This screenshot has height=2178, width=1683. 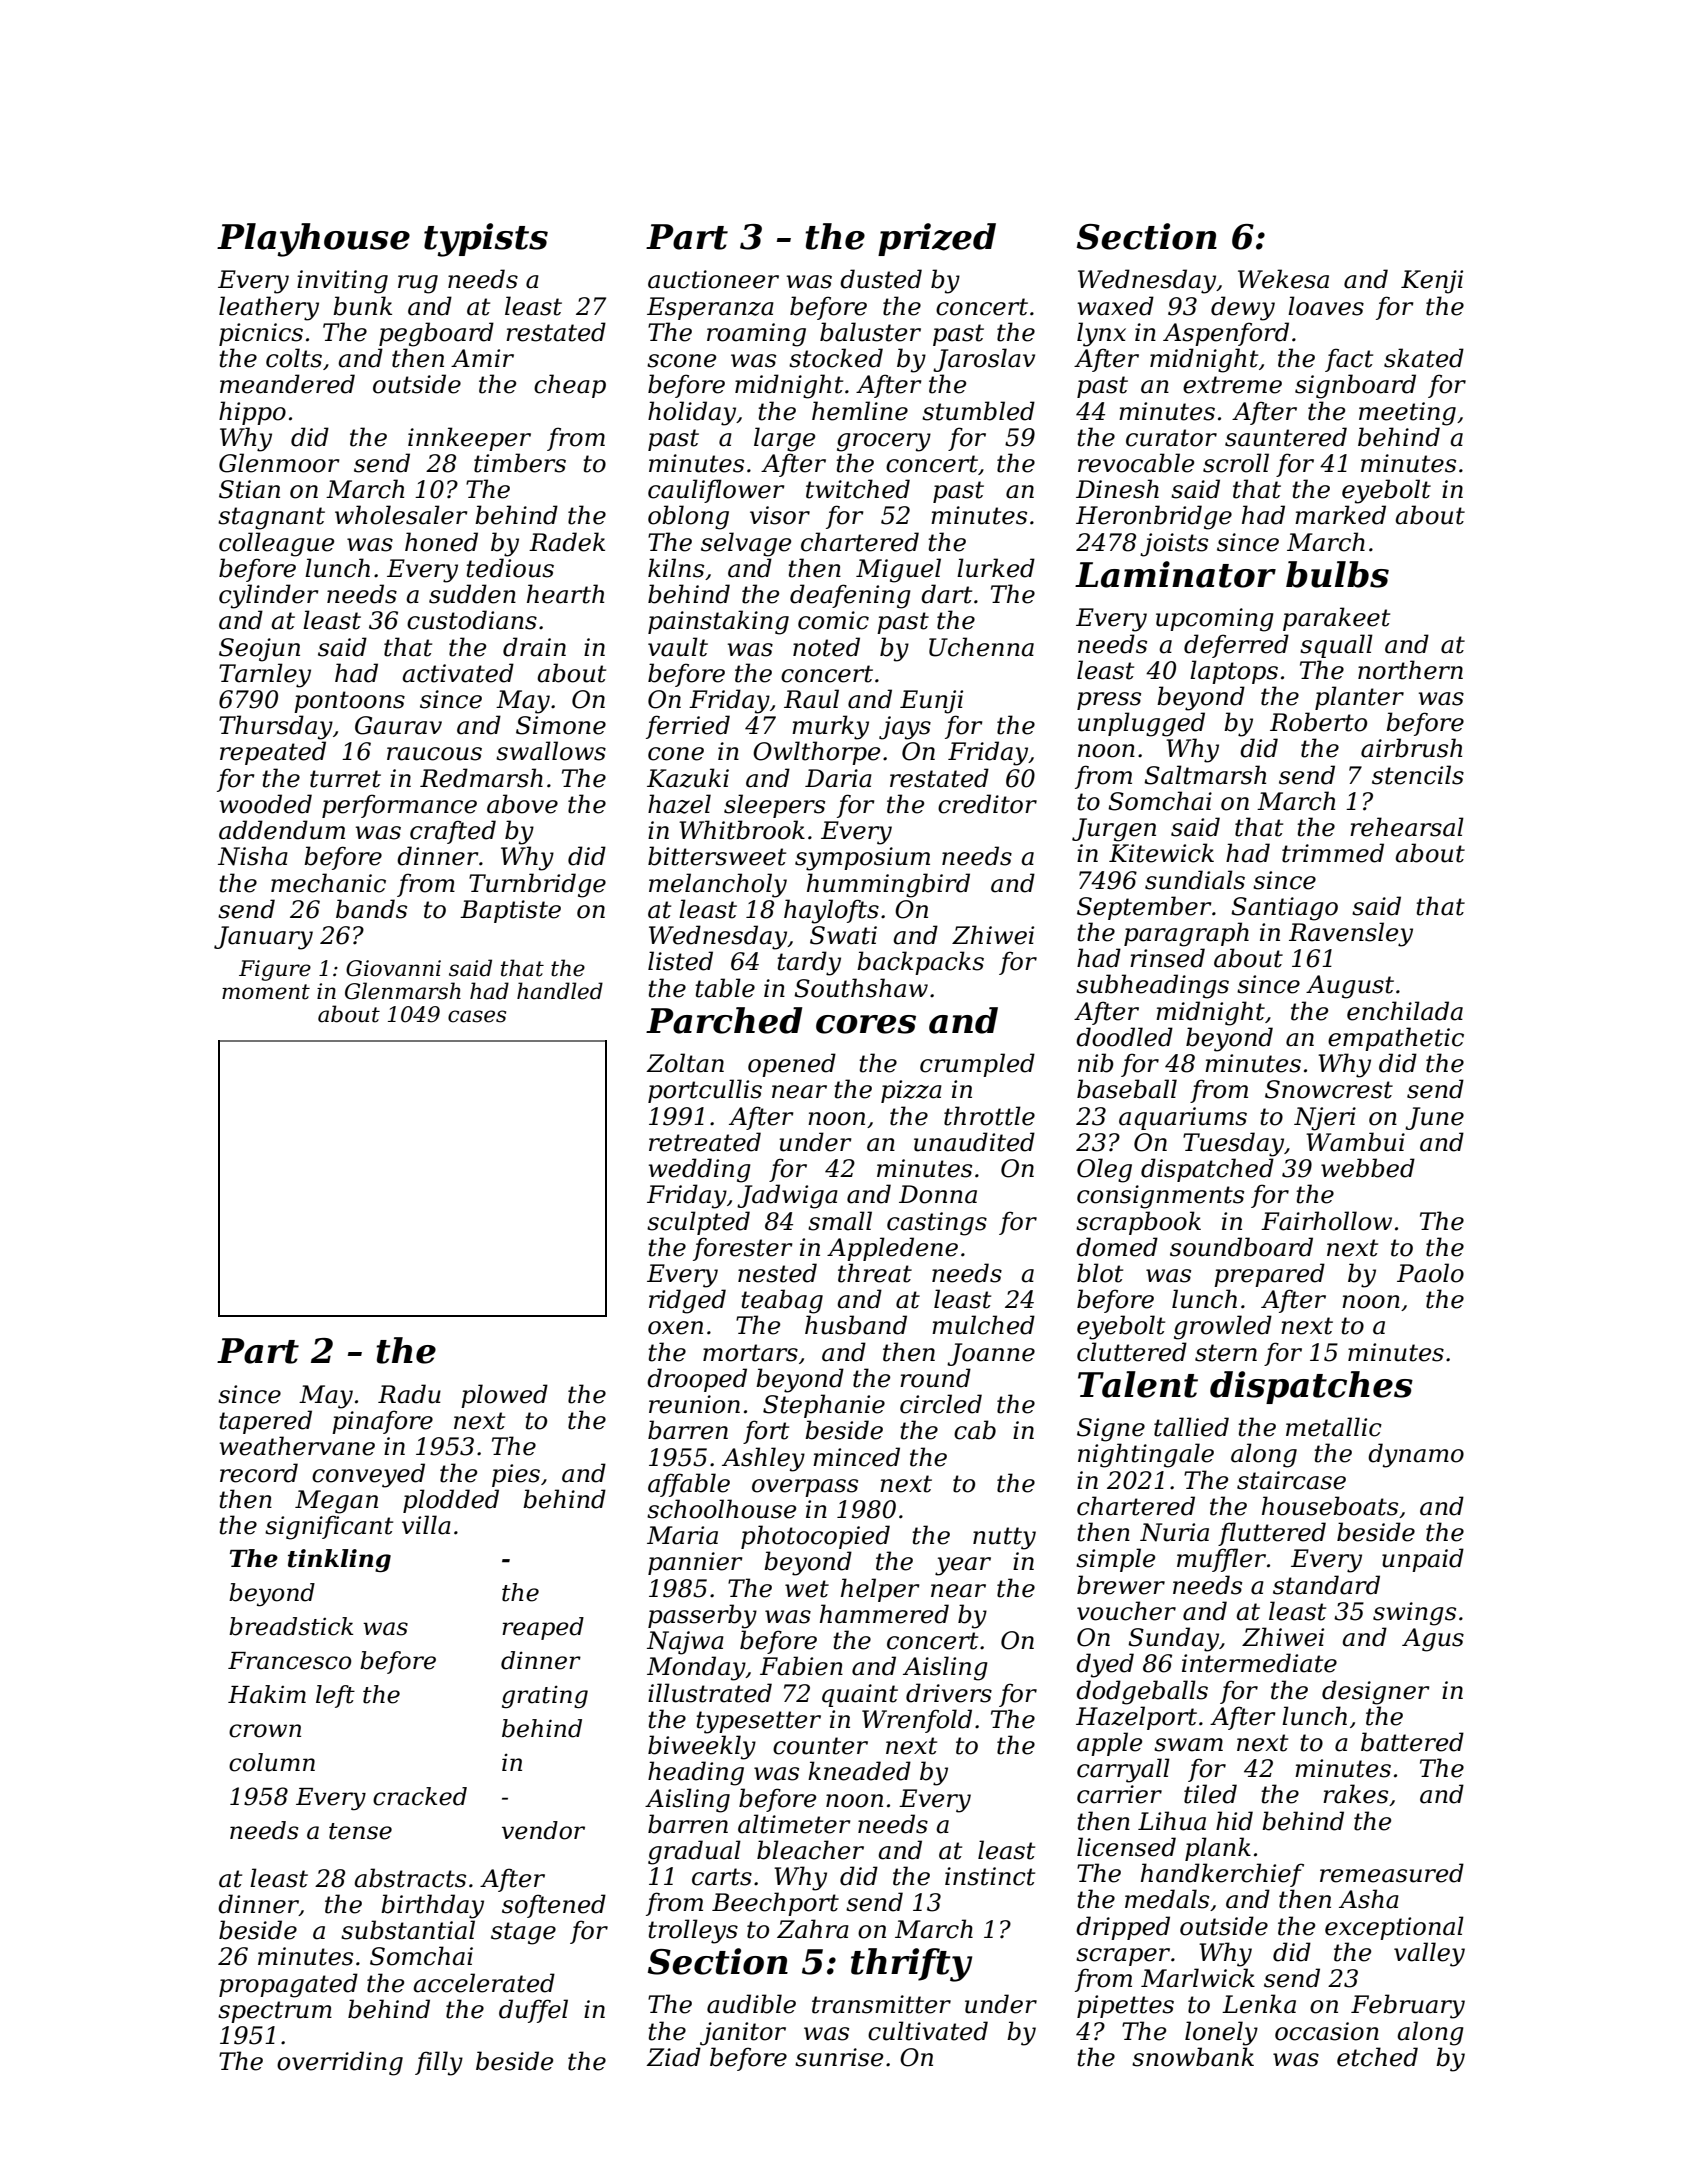 I want to click on swam, so click(x=1188, y=1745).
